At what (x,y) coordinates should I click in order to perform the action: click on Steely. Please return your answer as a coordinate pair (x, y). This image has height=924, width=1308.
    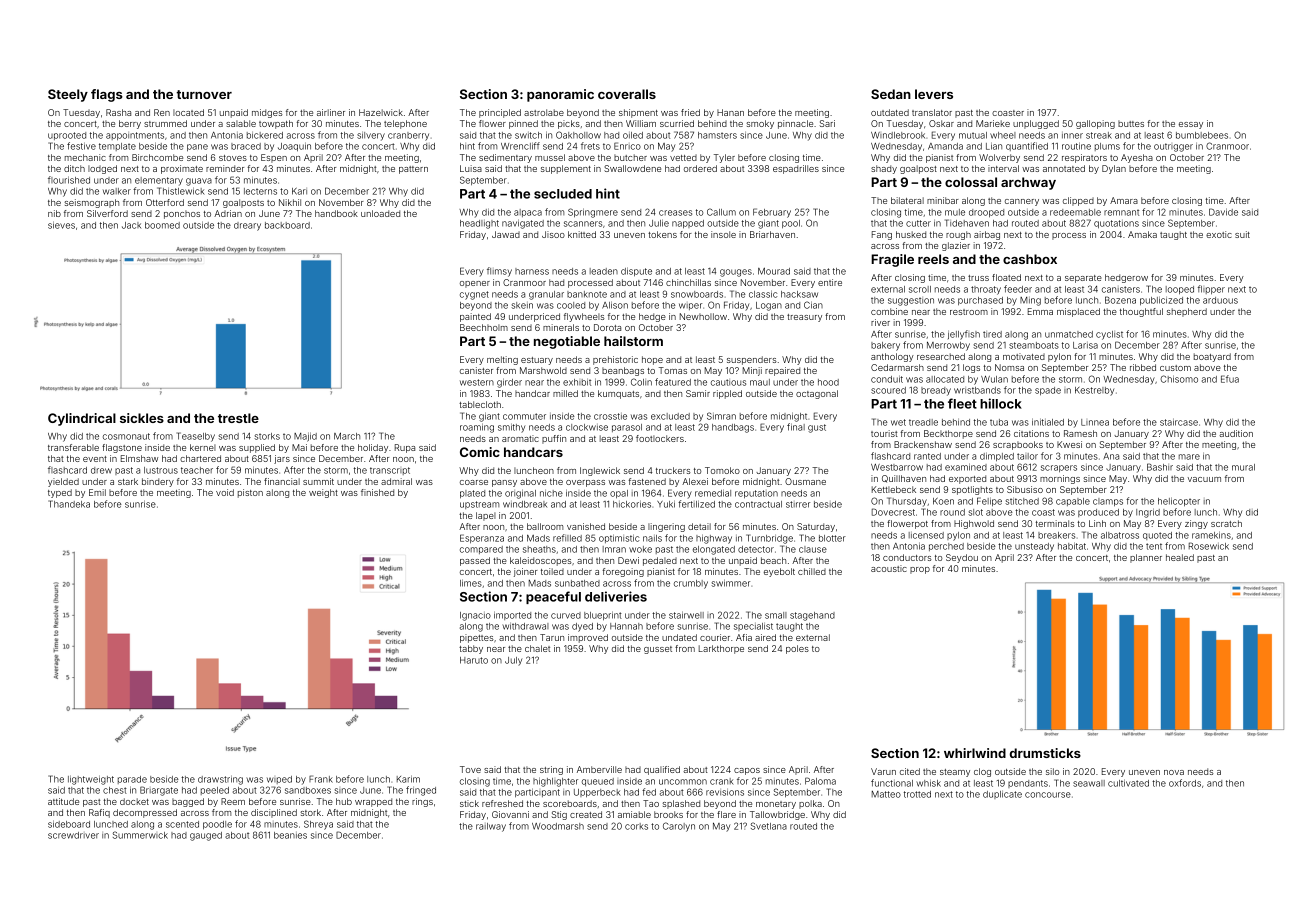
    Looking at the image, I should click on (68, 95).
